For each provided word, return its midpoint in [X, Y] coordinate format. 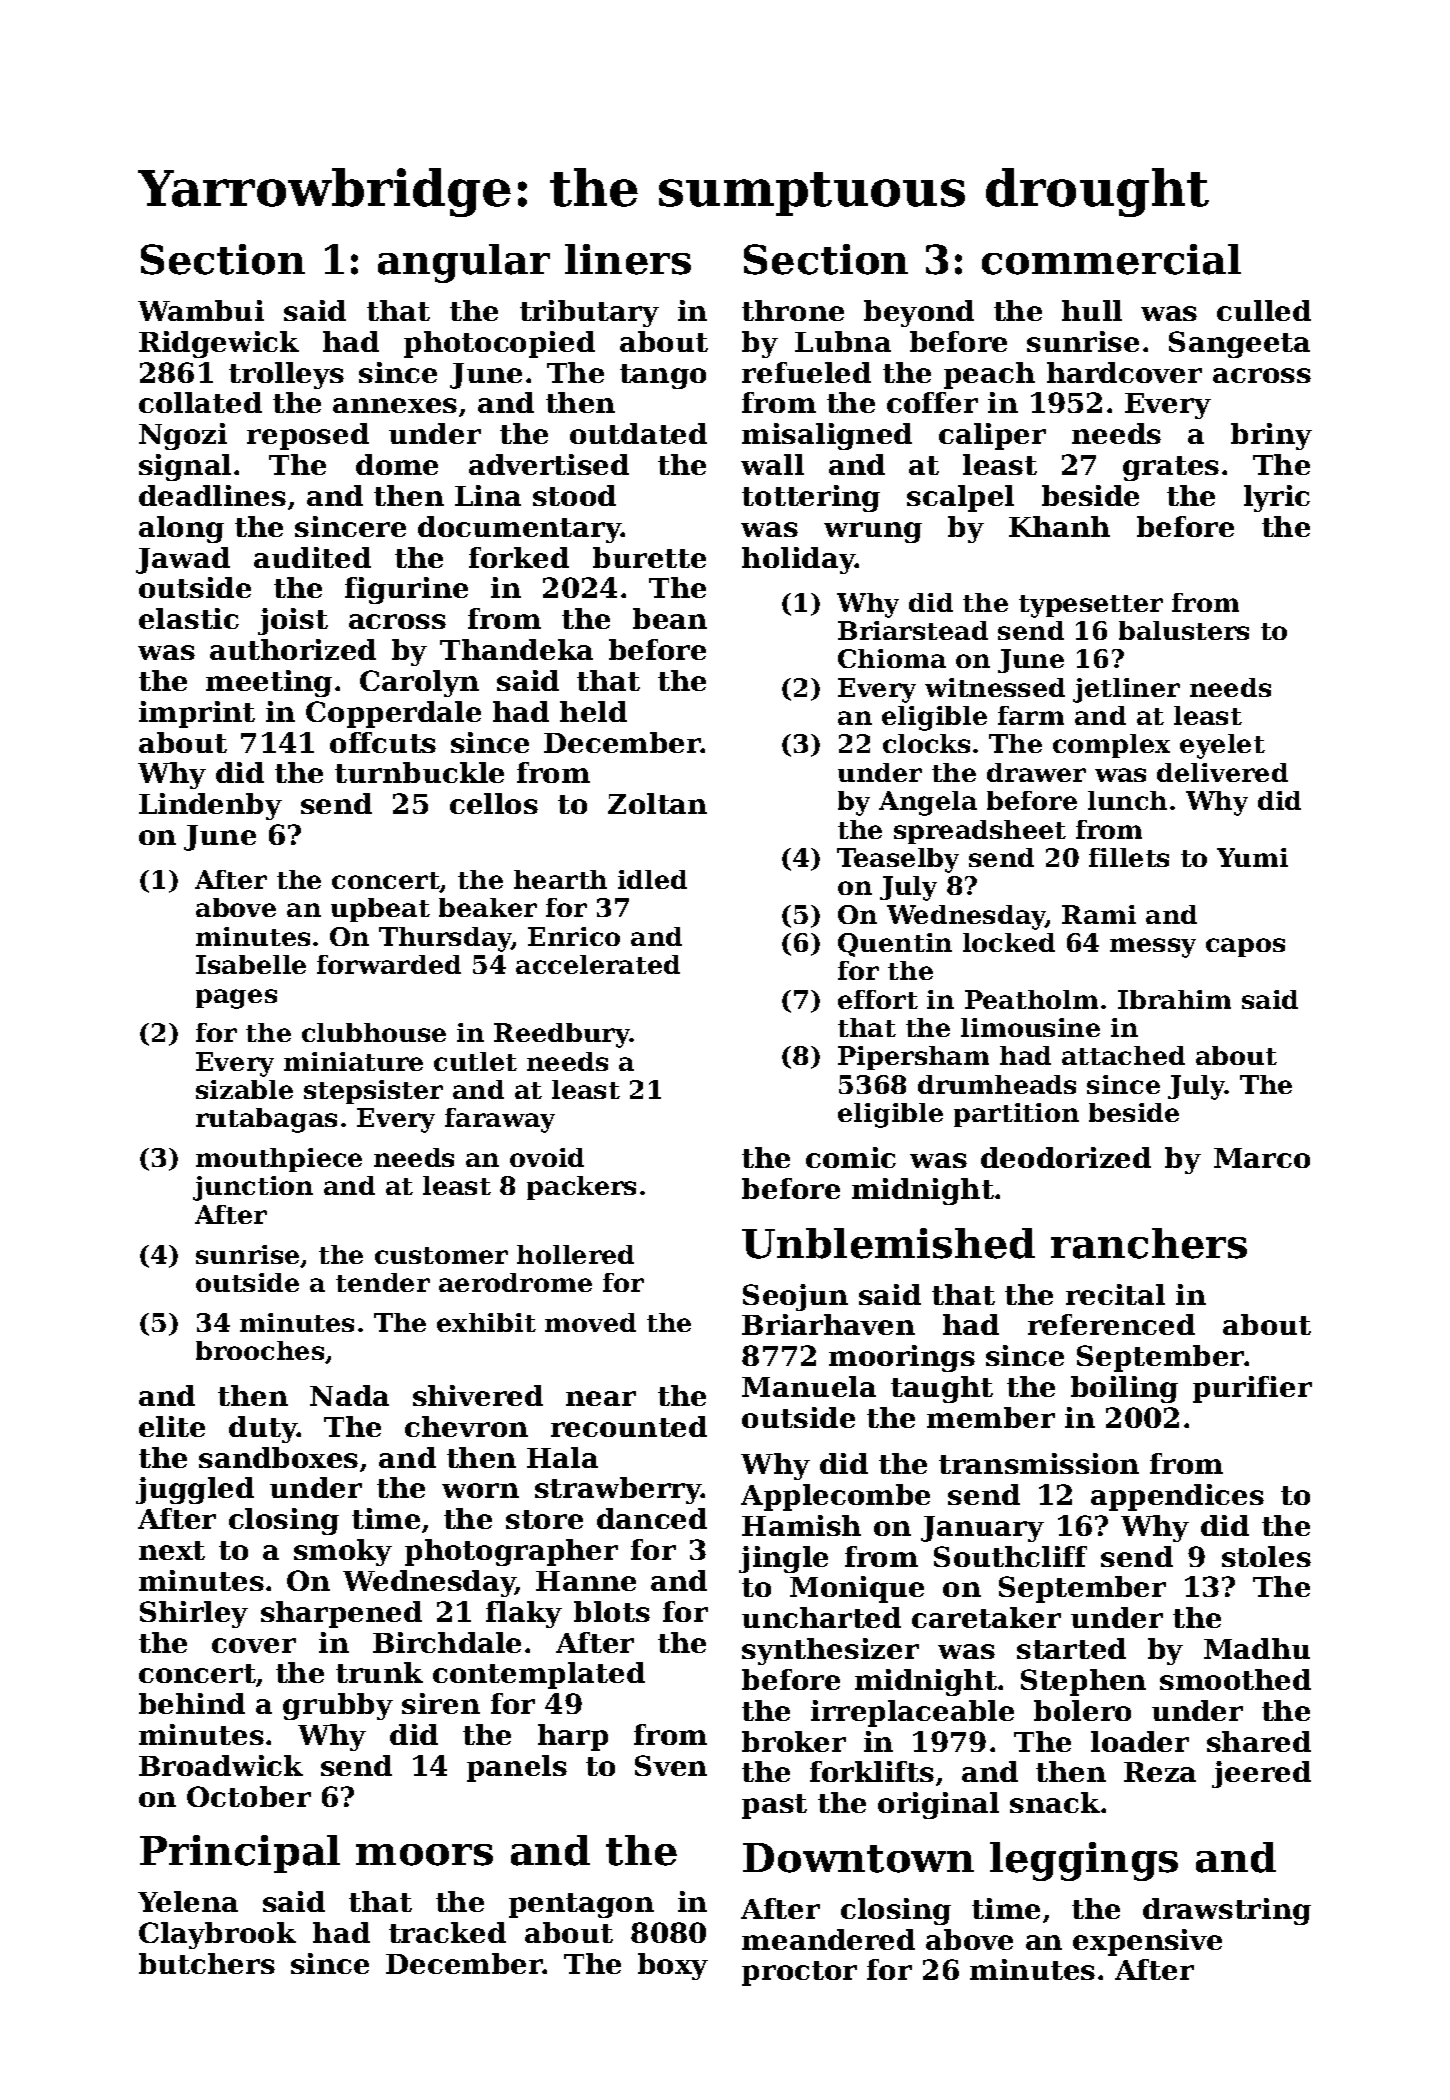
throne [793, 310]
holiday [798, 560]
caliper [992, 436]
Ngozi [183, 436]
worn [480, 1490]
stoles [1266, 1556]
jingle [783, 1559]
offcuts [383, 742]
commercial [1111, 259]
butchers [207, 1963]
